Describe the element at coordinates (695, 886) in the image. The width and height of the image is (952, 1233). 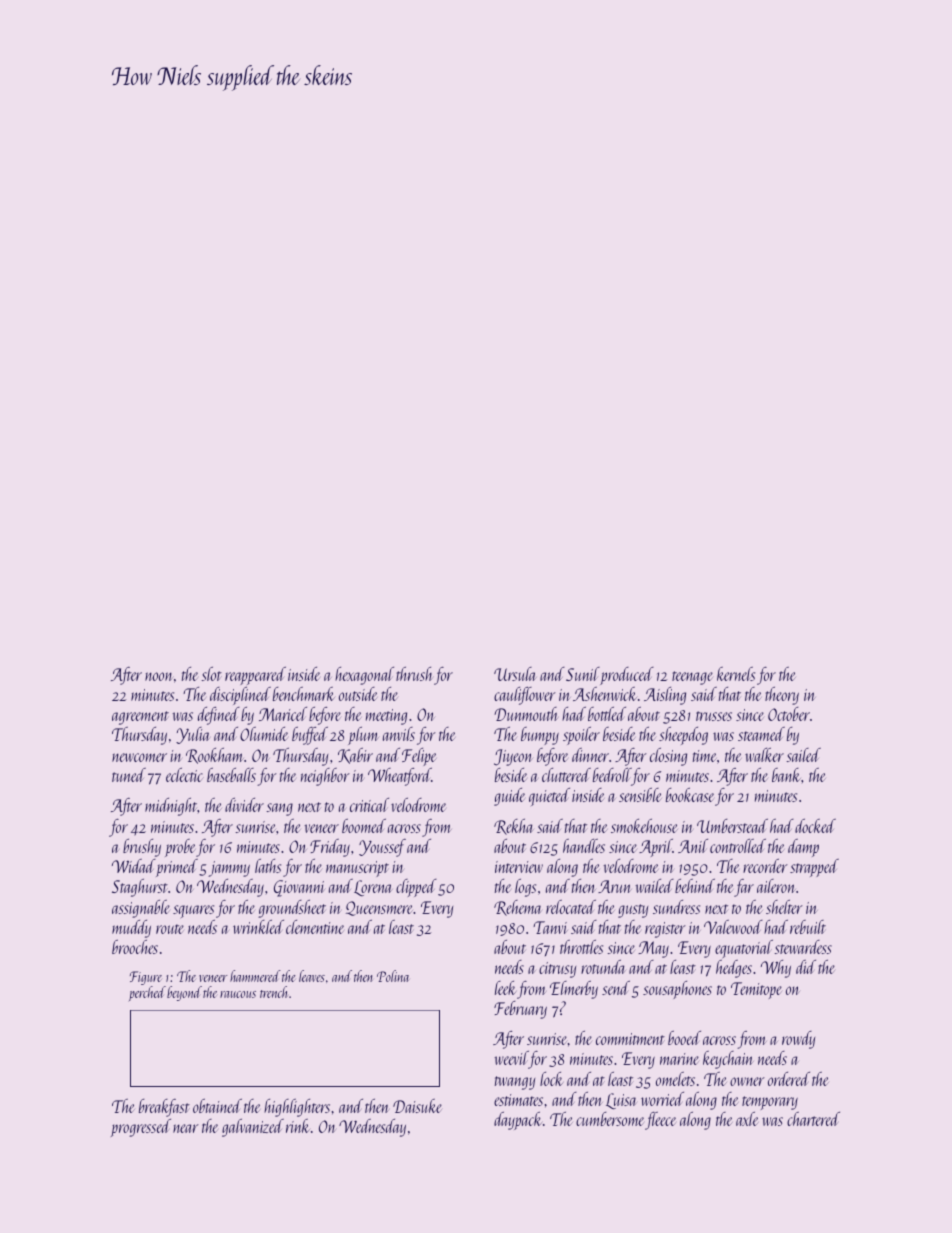
I see `behind` at that location.
